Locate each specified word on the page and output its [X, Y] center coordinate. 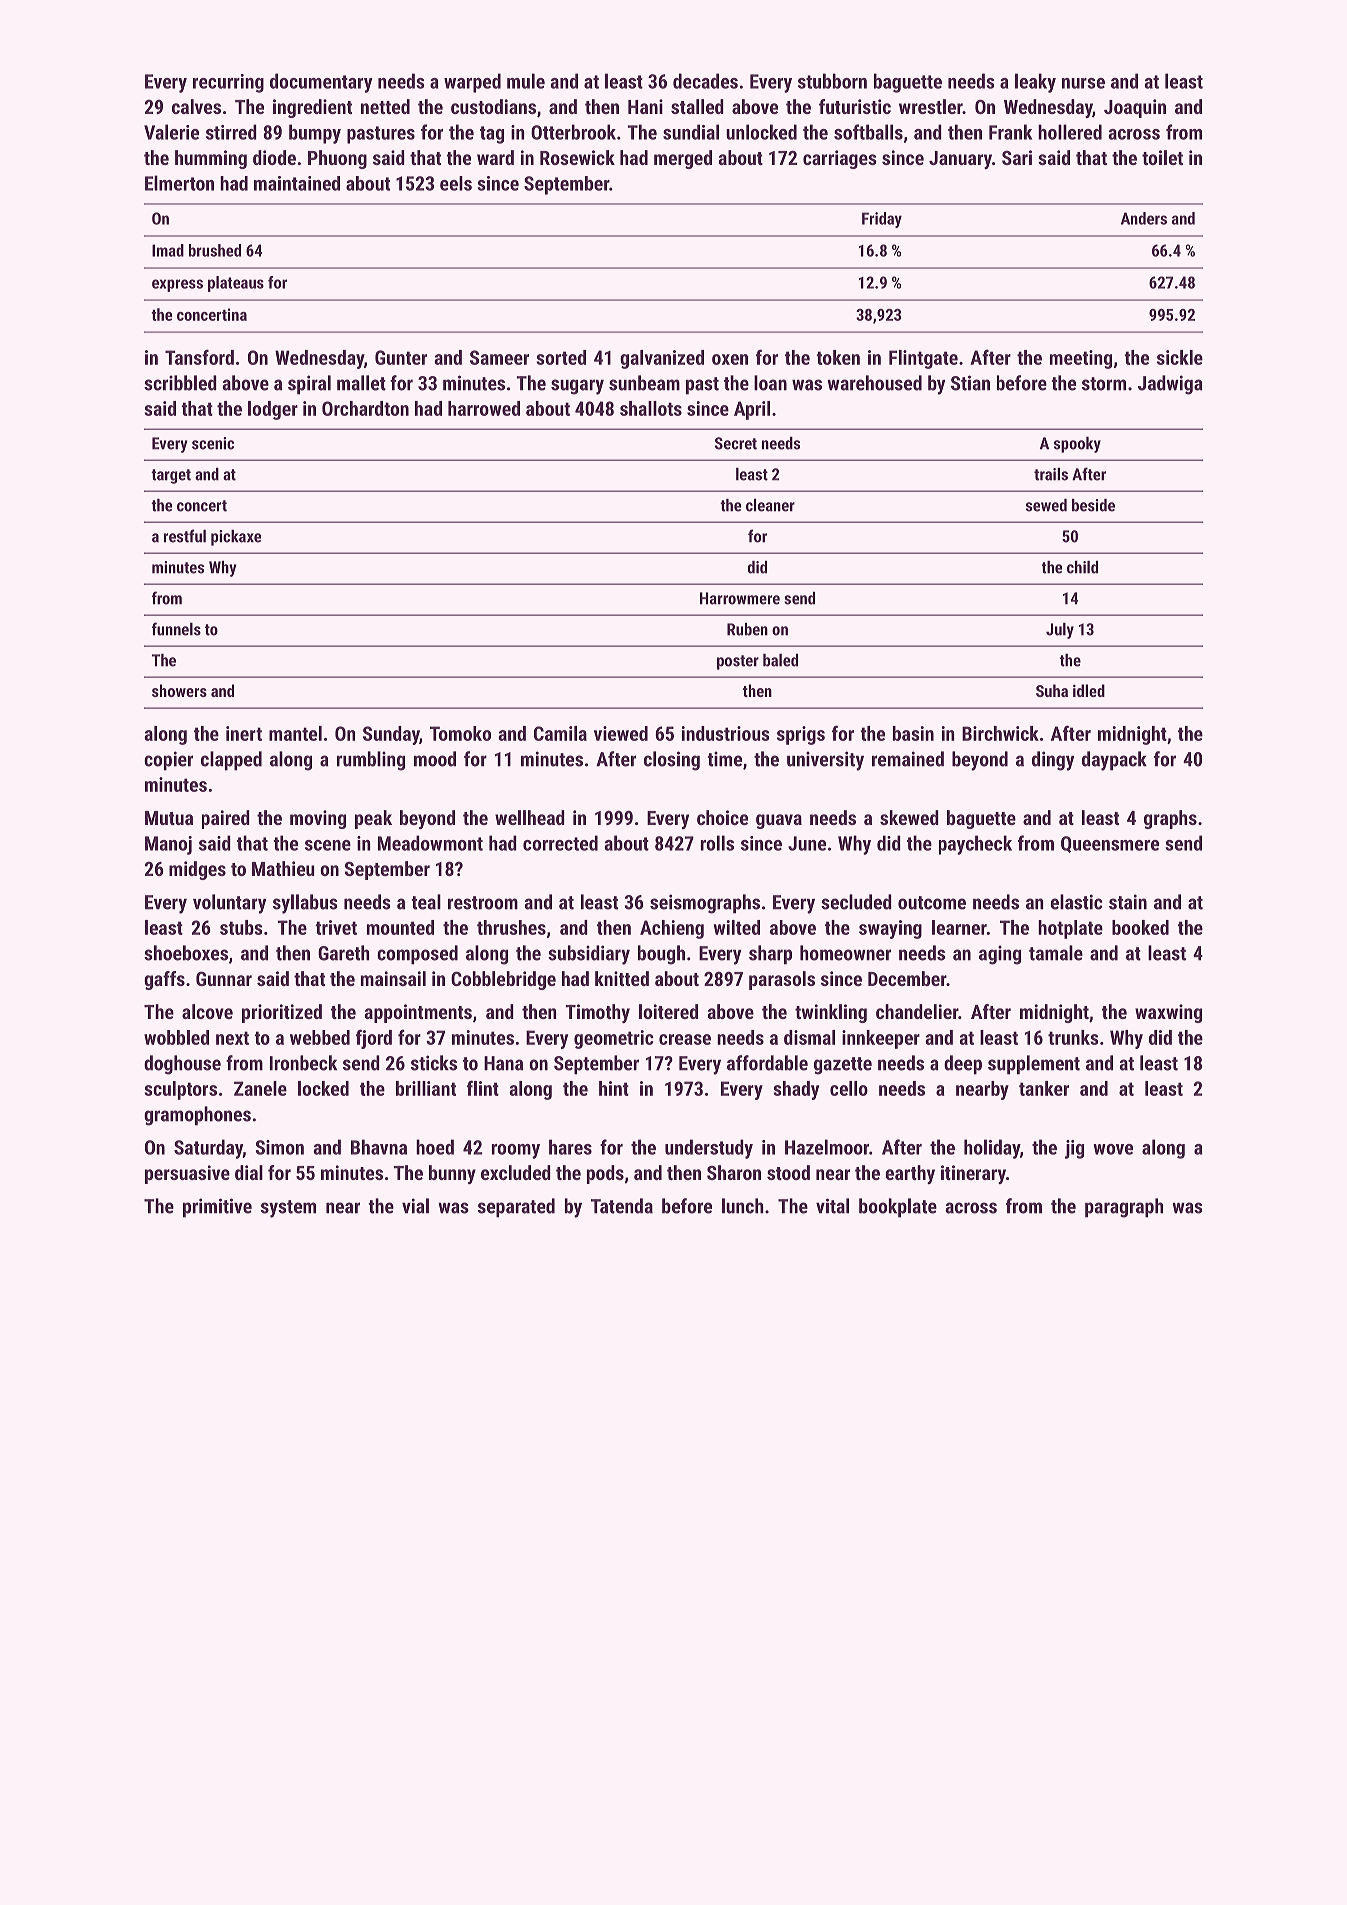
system [288, 1209]
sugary [577, 387]
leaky [1035, 83]
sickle [1180, 357]
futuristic [855, 106]
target [171, 476]
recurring [228, 83]
